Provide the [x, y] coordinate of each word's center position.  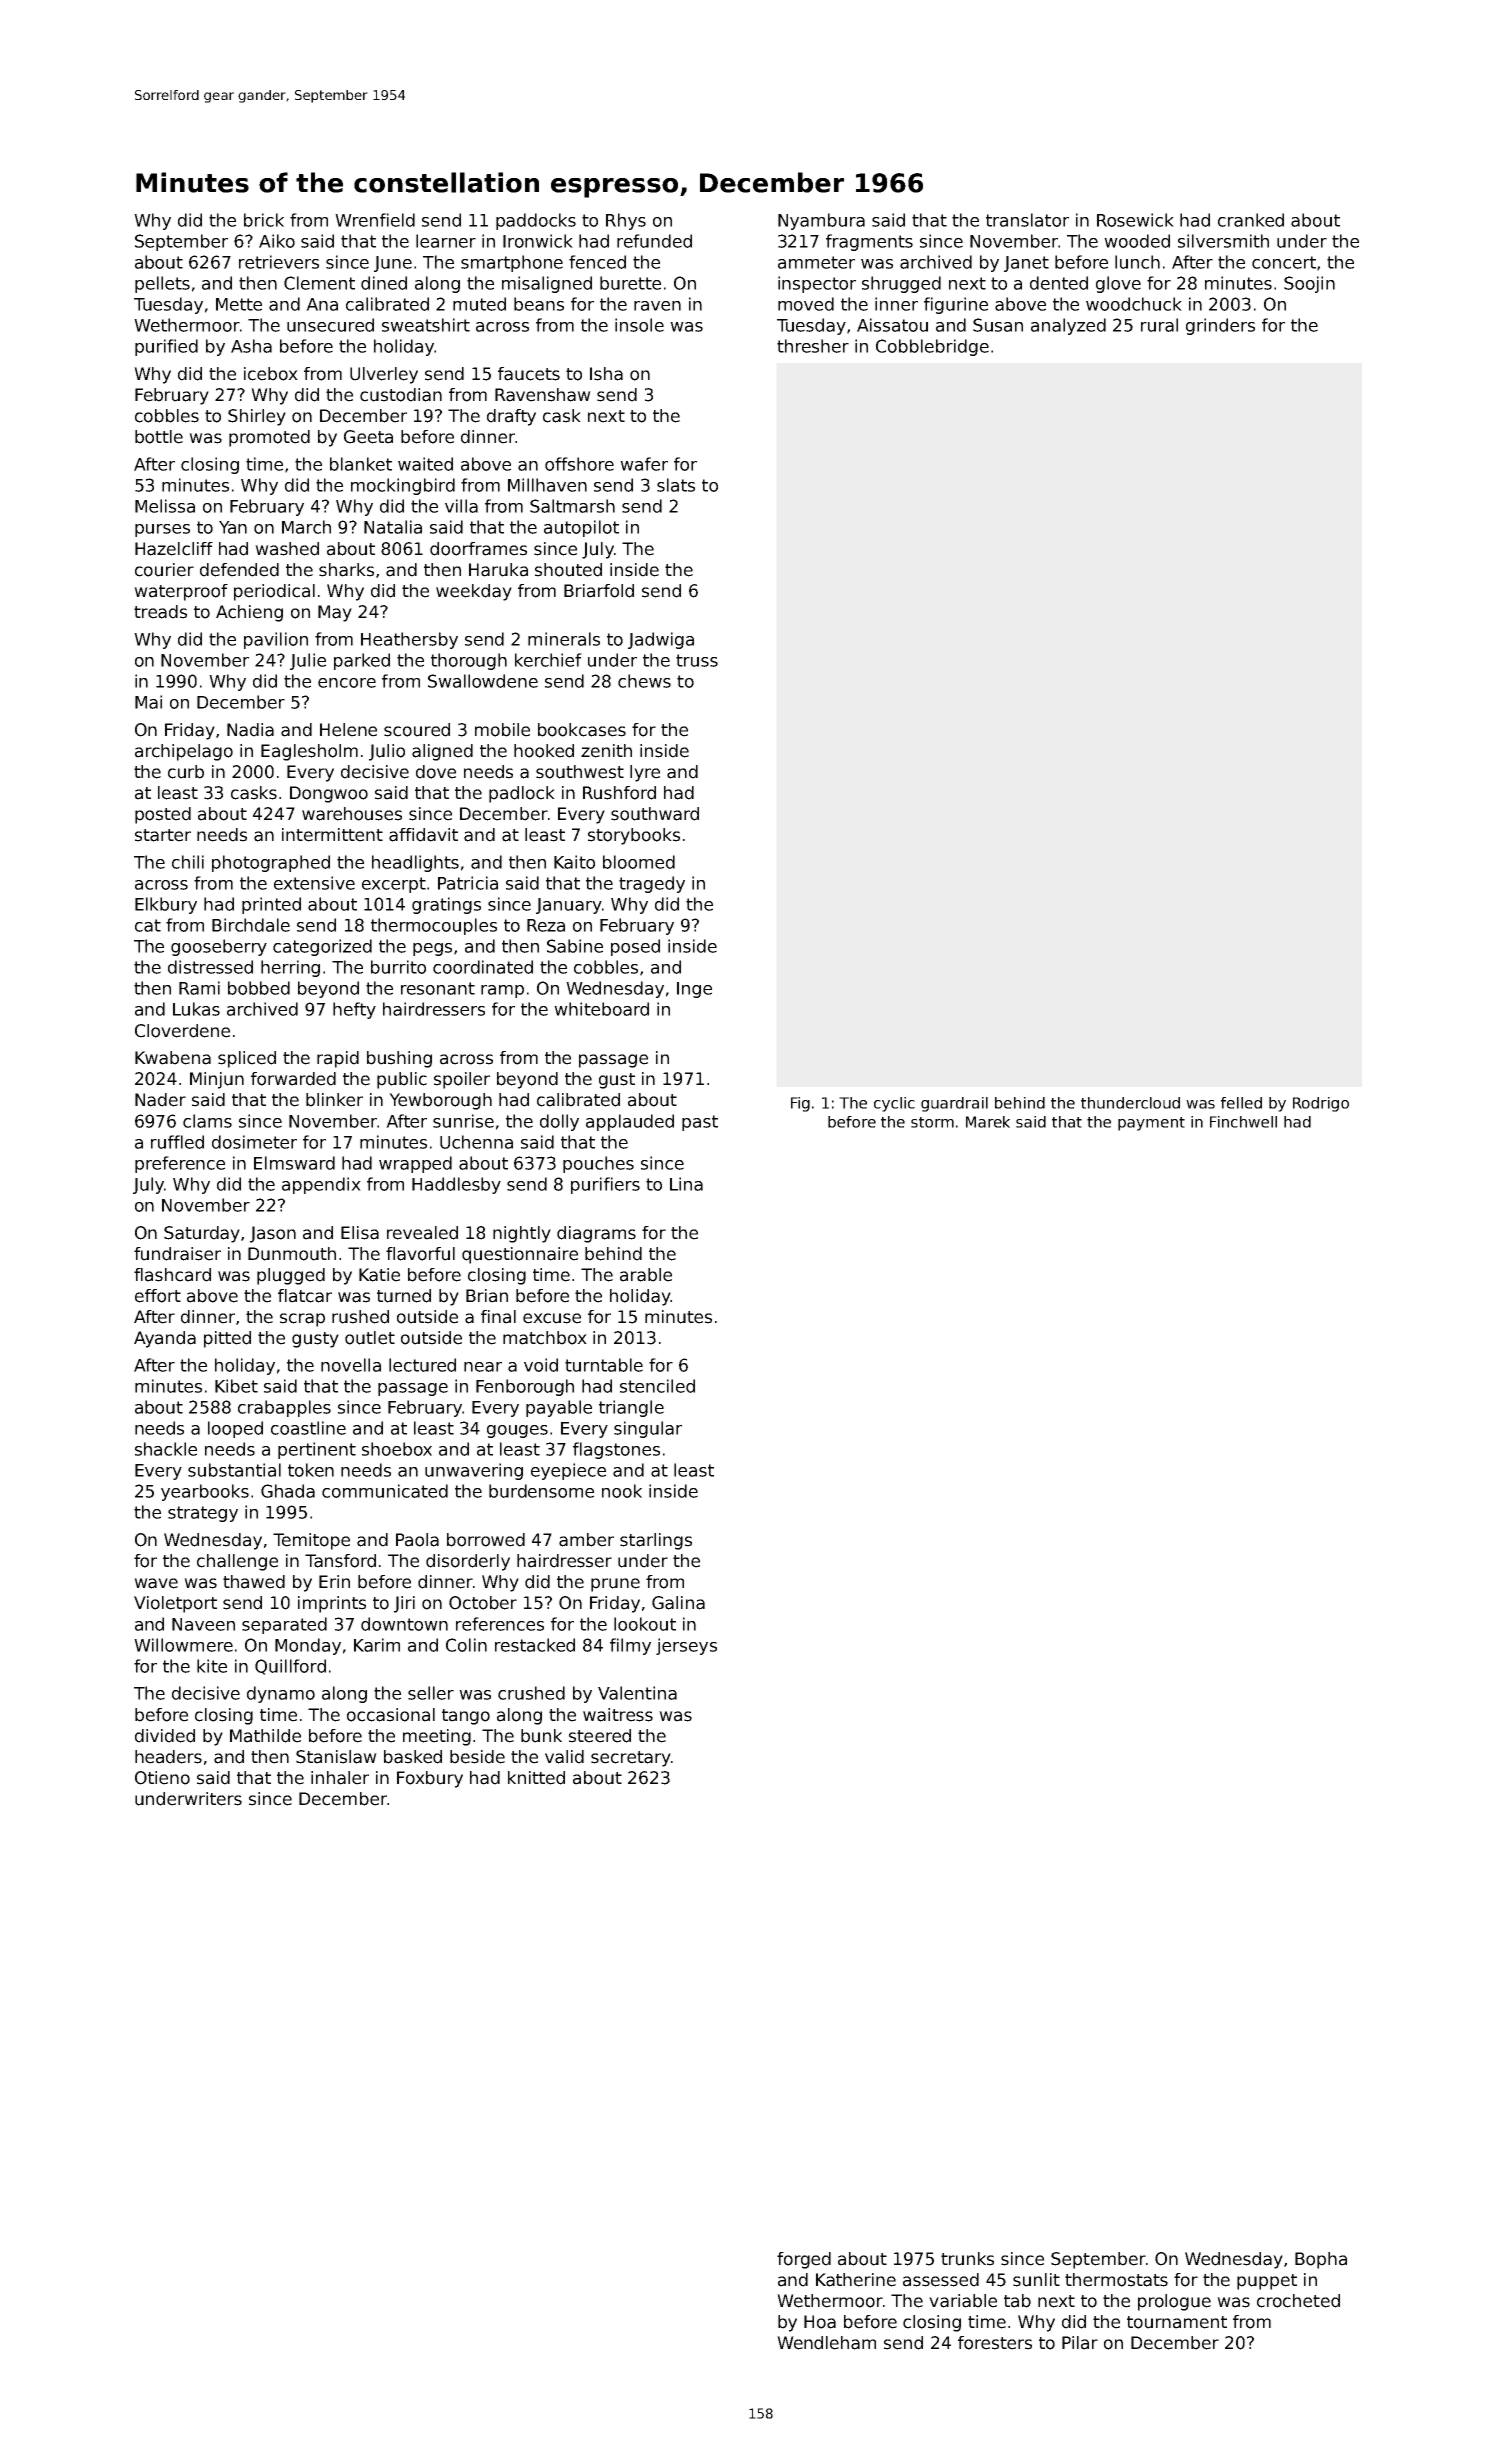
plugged [291, 1276]
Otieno [162, 1778]
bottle [159, 437]
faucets [529, 374]
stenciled [657, 1386]
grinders [1220, 326]
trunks [967, 2259]
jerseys [686, 1646]
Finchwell [1243, 1122]
